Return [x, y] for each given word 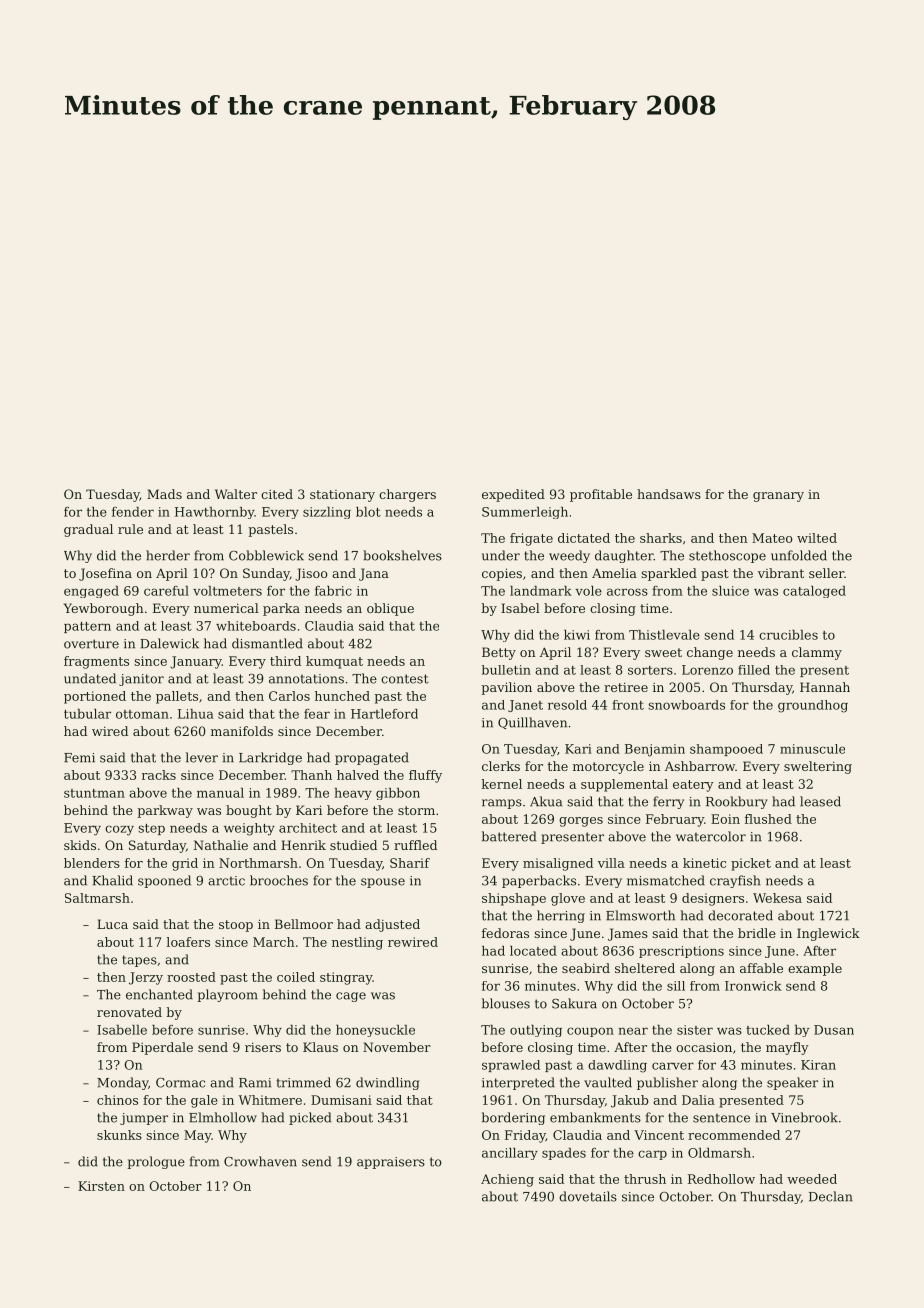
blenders [92, 863]
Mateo [772, 538]
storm [416, 810]
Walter [236, 494]
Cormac [180, 1083]
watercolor [711, 836]
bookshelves [402, 555]
